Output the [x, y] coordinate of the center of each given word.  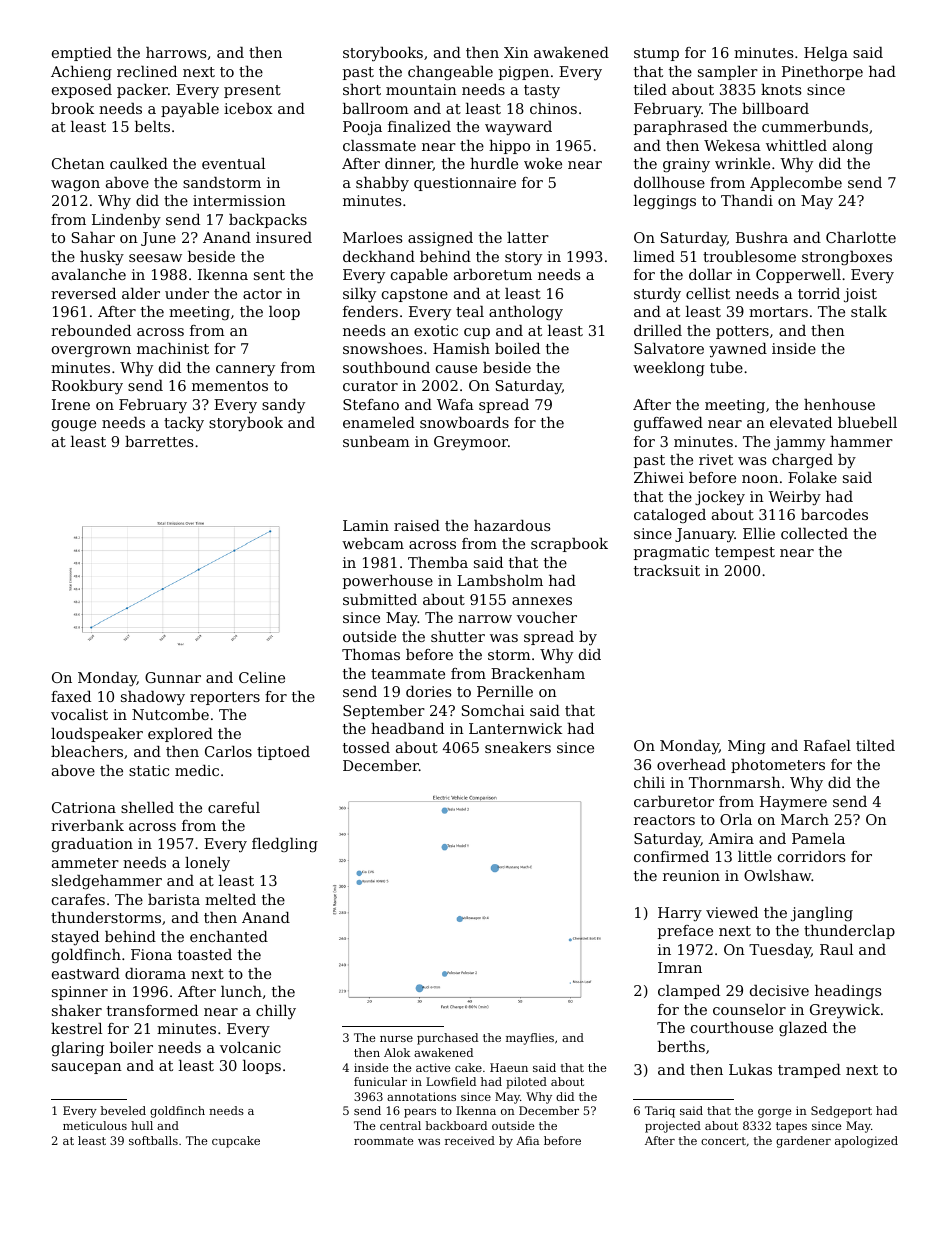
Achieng [81, 73]
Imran [680, 967]
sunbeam [376, 441]
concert [723, 1141]
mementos [230, 386]
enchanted [229, 936]
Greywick [845, 1011]
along [853, 147]
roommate [383, 1141]
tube [726, 367]
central [400, 1125]
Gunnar [173, 677]
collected [814, 533]
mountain [421, 89]
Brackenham [538, 673]
